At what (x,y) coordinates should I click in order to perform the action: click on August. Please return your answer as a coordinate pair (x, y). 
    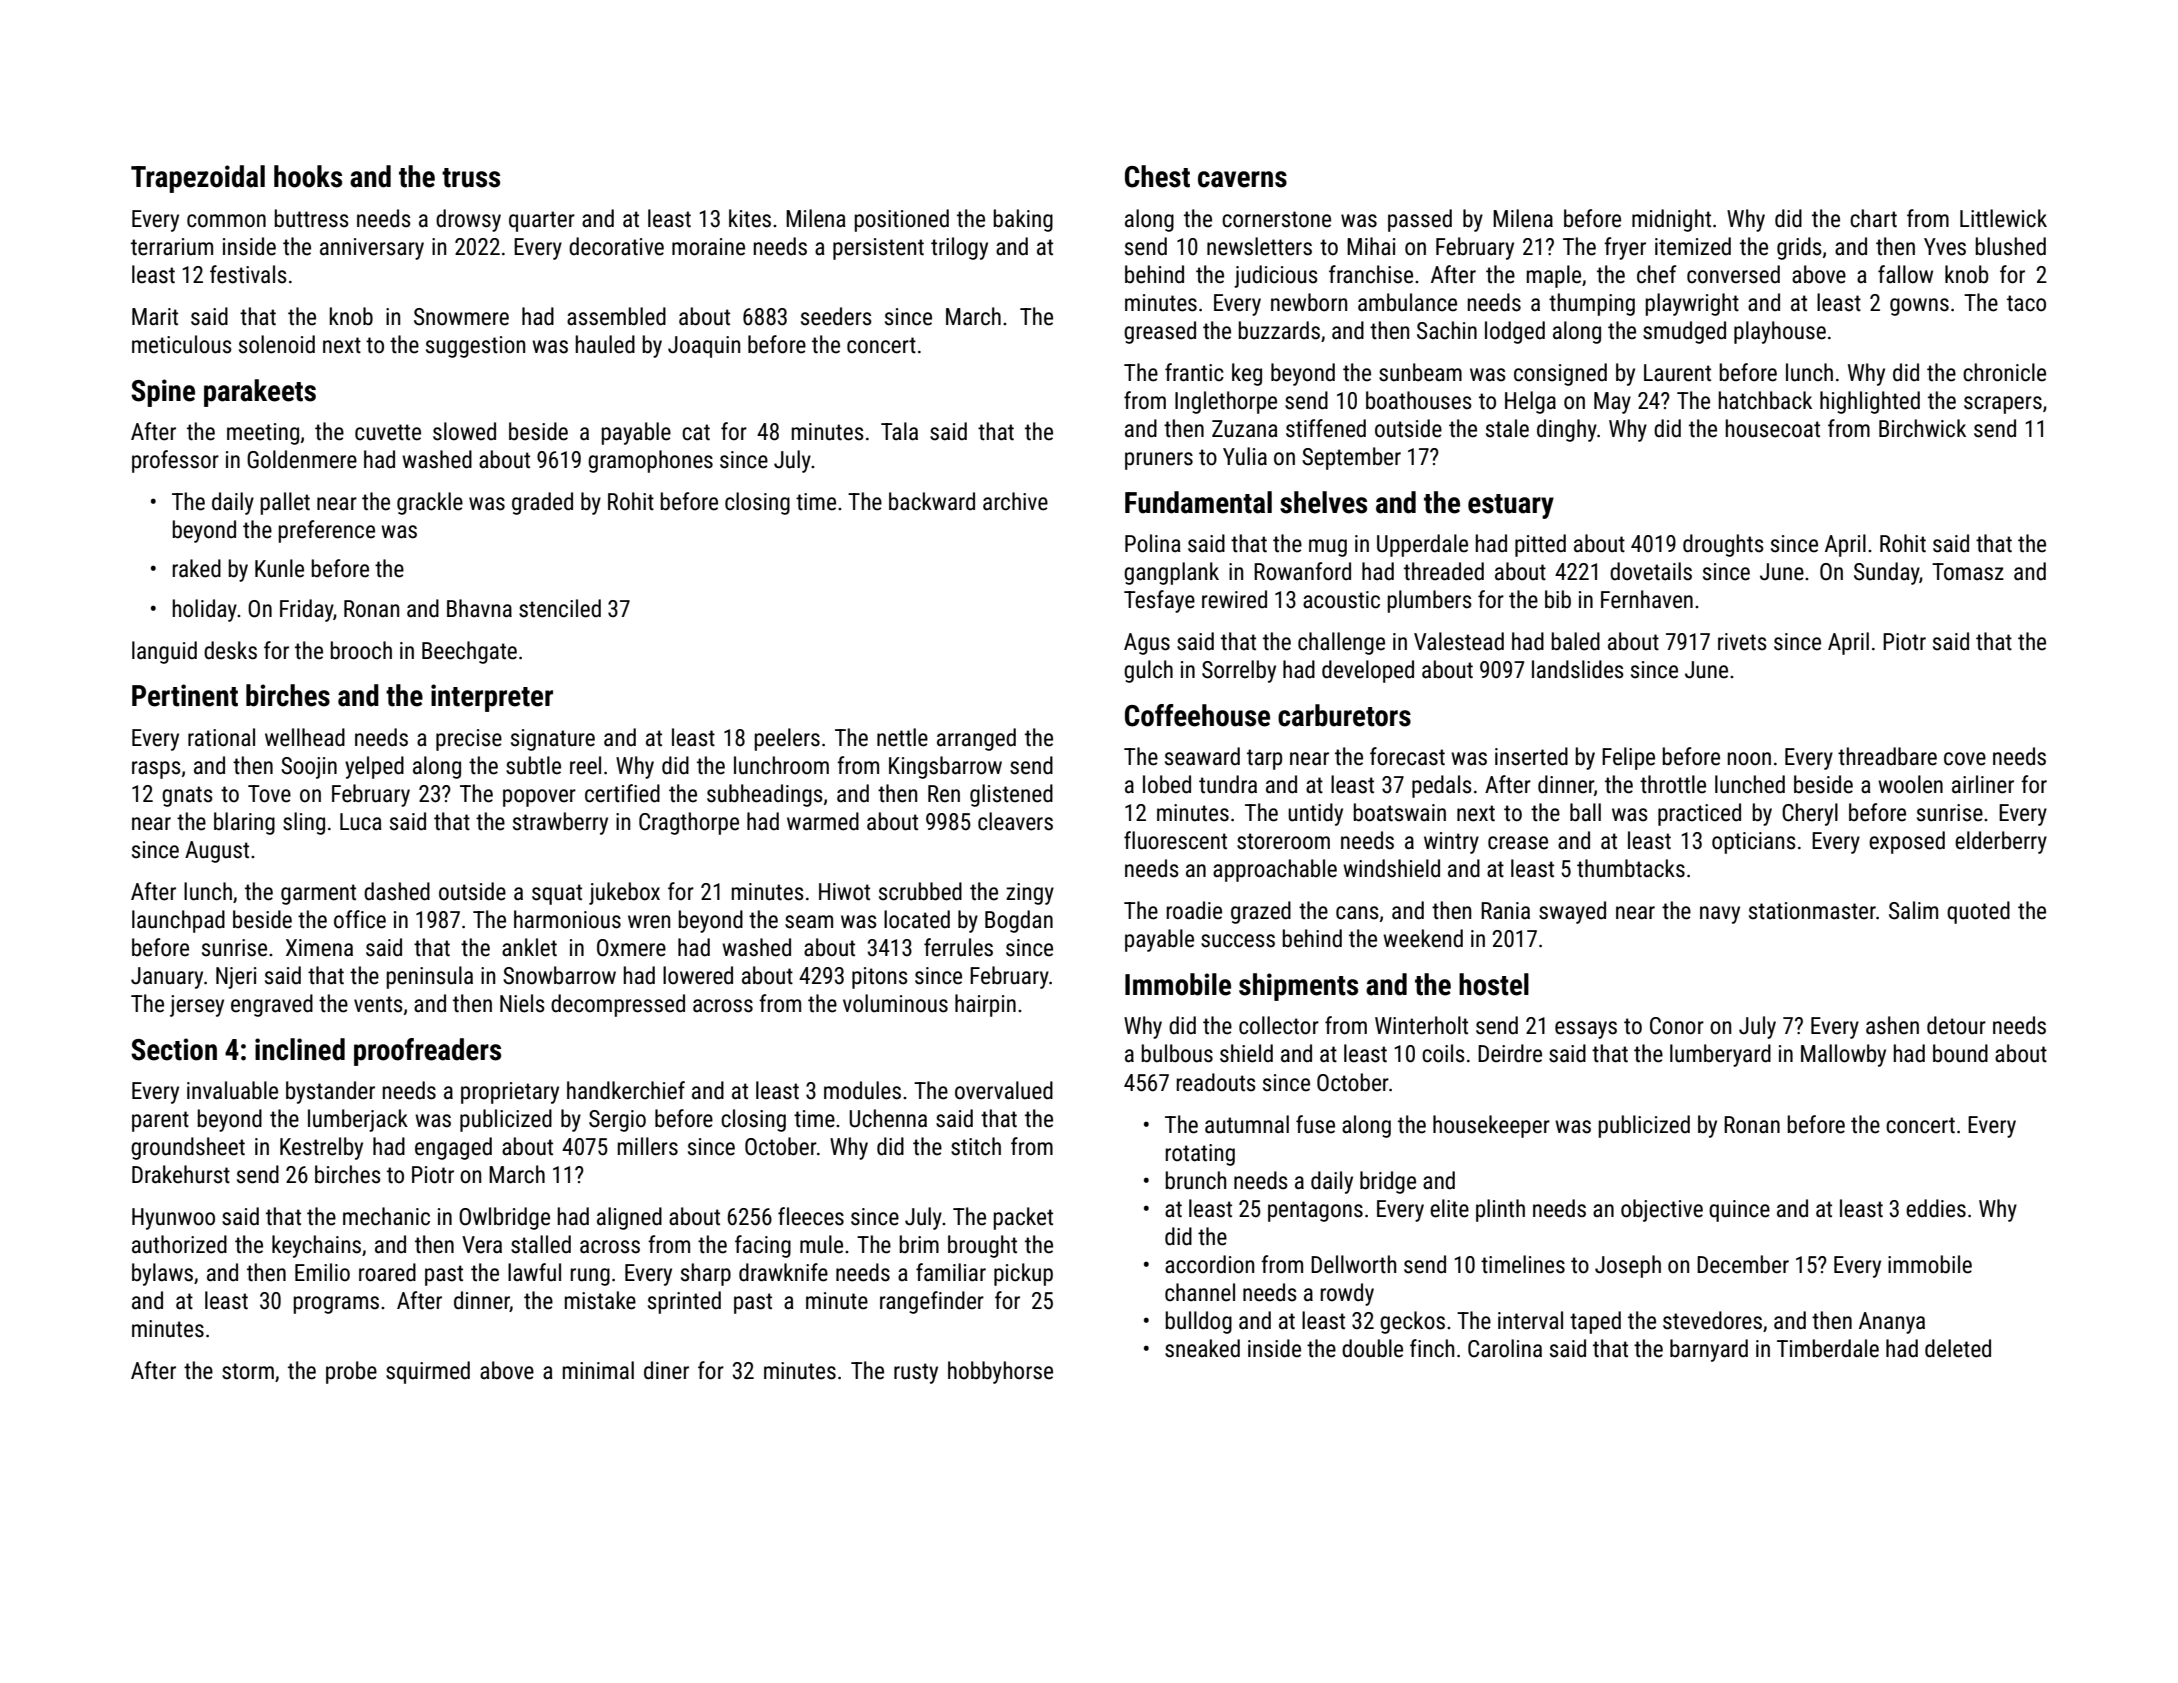
    Looking at the image, I should click on (217, 852).
